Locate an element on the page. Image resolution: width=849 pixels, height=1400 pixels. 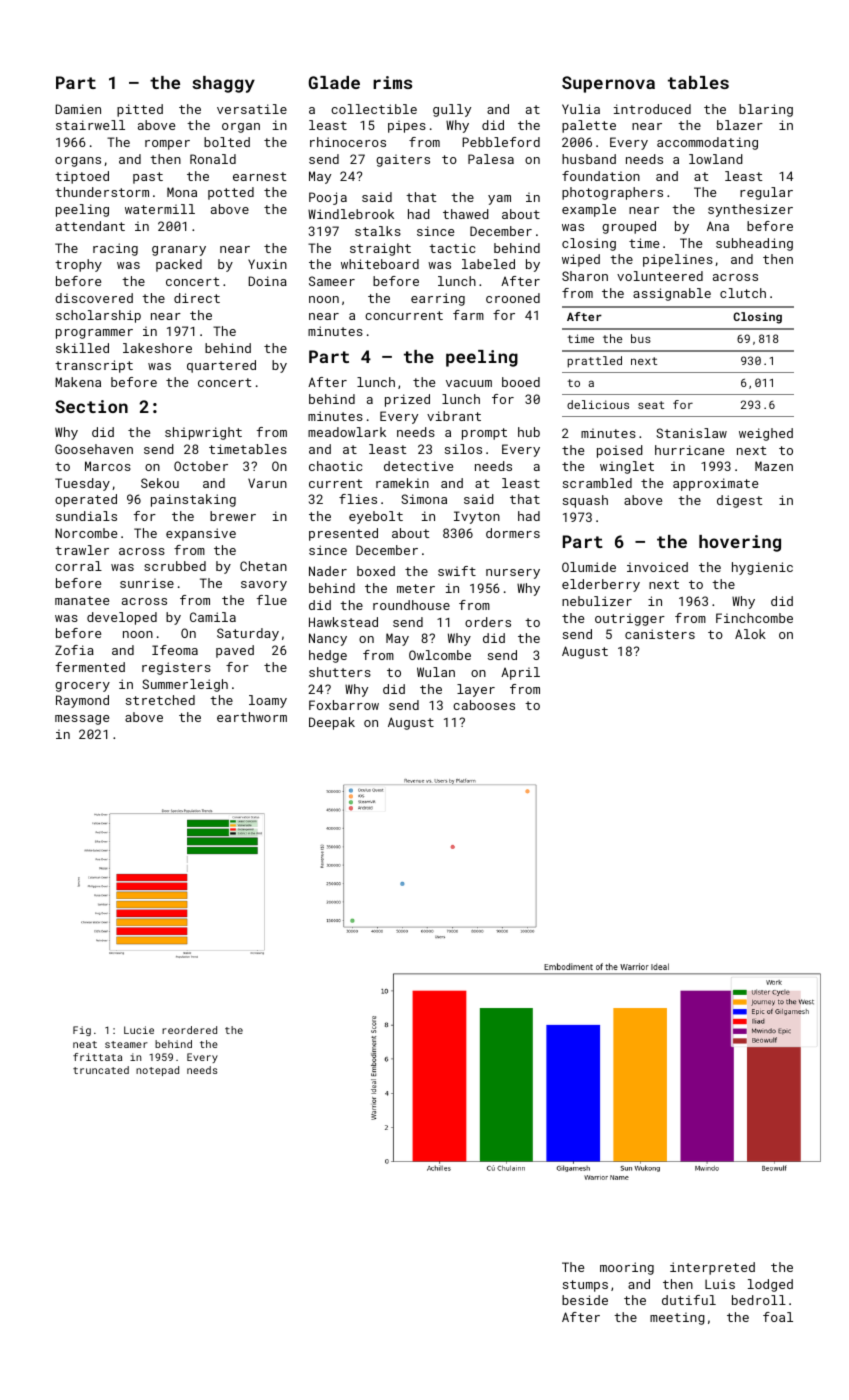
Nader is located at coordinates (328, 571).
